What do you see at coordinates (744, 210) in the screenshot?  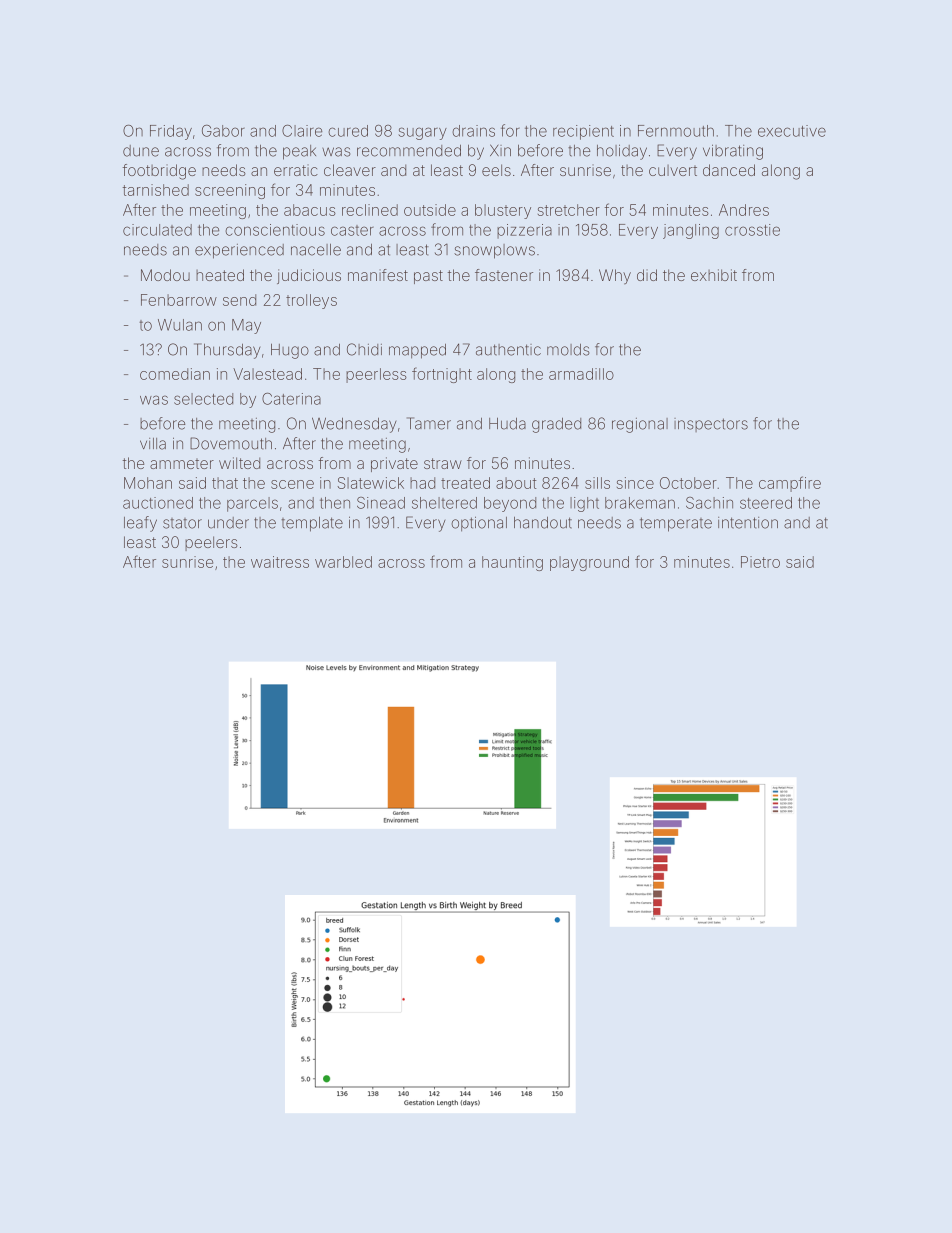 I see `Andres` at bounding box center [744, 210].
